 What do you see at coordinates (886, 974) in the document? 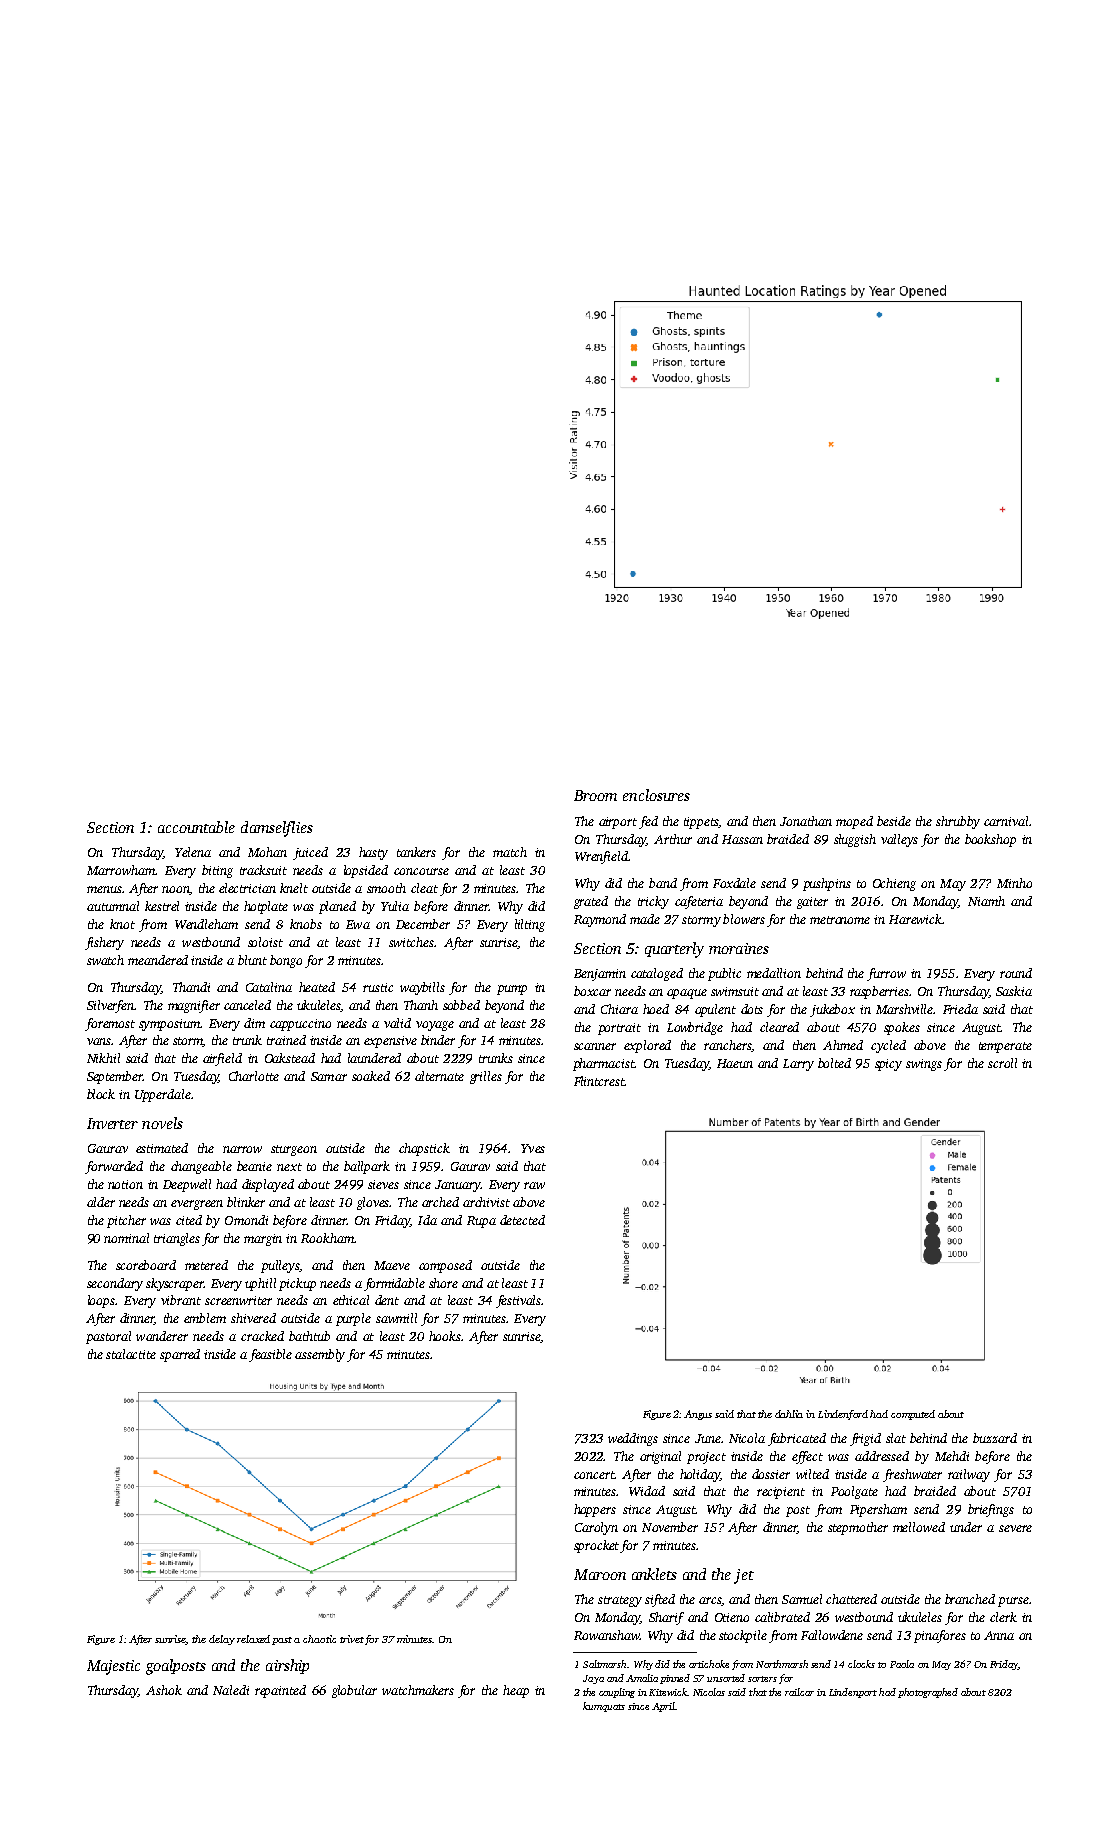
I see `furrow` at bounding box center [886, 974].
